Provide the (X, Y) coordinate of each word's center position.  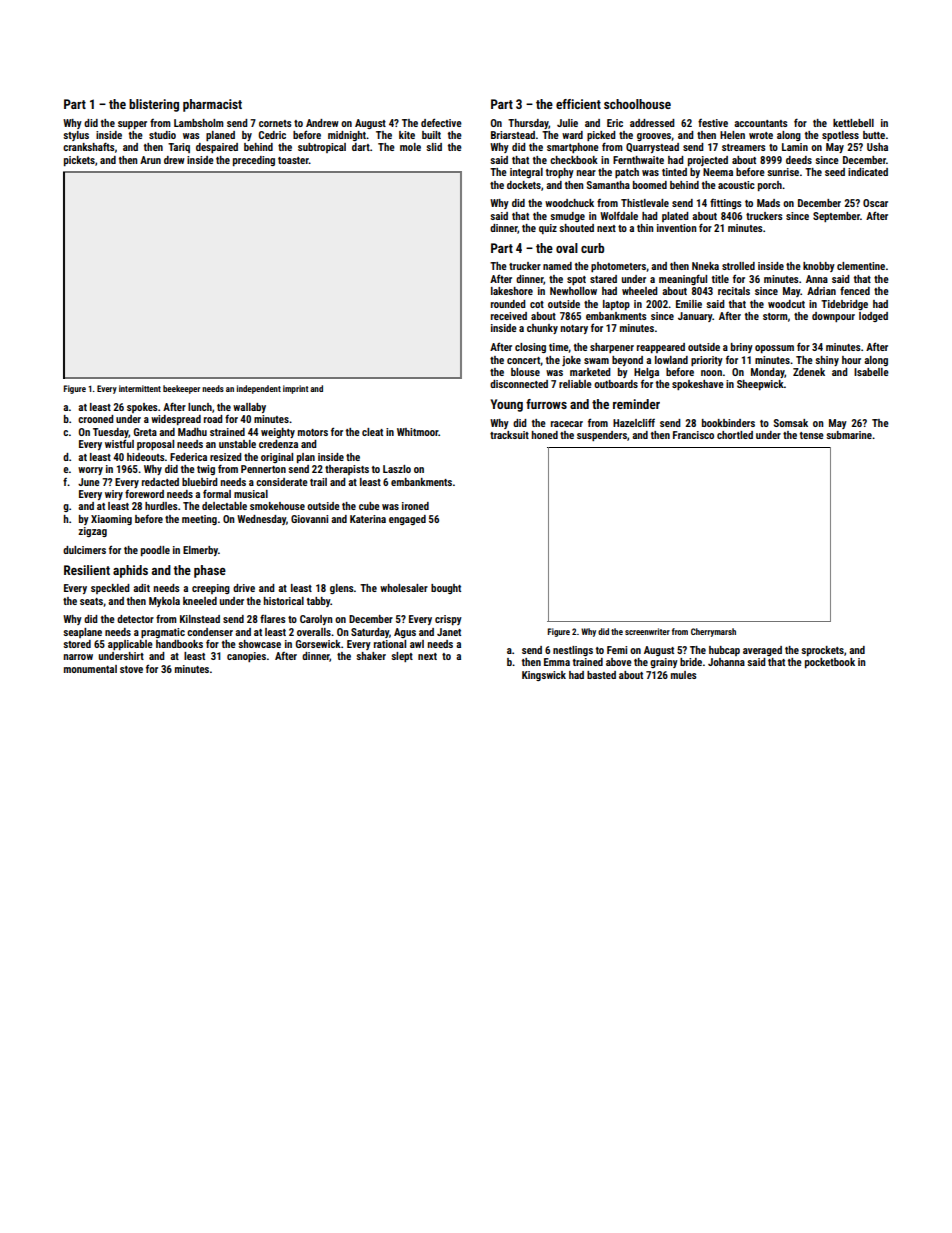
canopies (246, 657)
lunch (200, 407)
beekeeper (181, 389)
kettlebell (853, 123)
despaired (217, 148)
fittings (726, 204)
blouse (525, 372)
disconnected (519, 384)
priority (707, 361)
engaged (407, 520)
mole (410, 147)
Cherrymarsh (713, 632)
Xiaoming (111, 520)
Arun (150, 160)
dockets (524, 185)
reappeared (661, 348)
